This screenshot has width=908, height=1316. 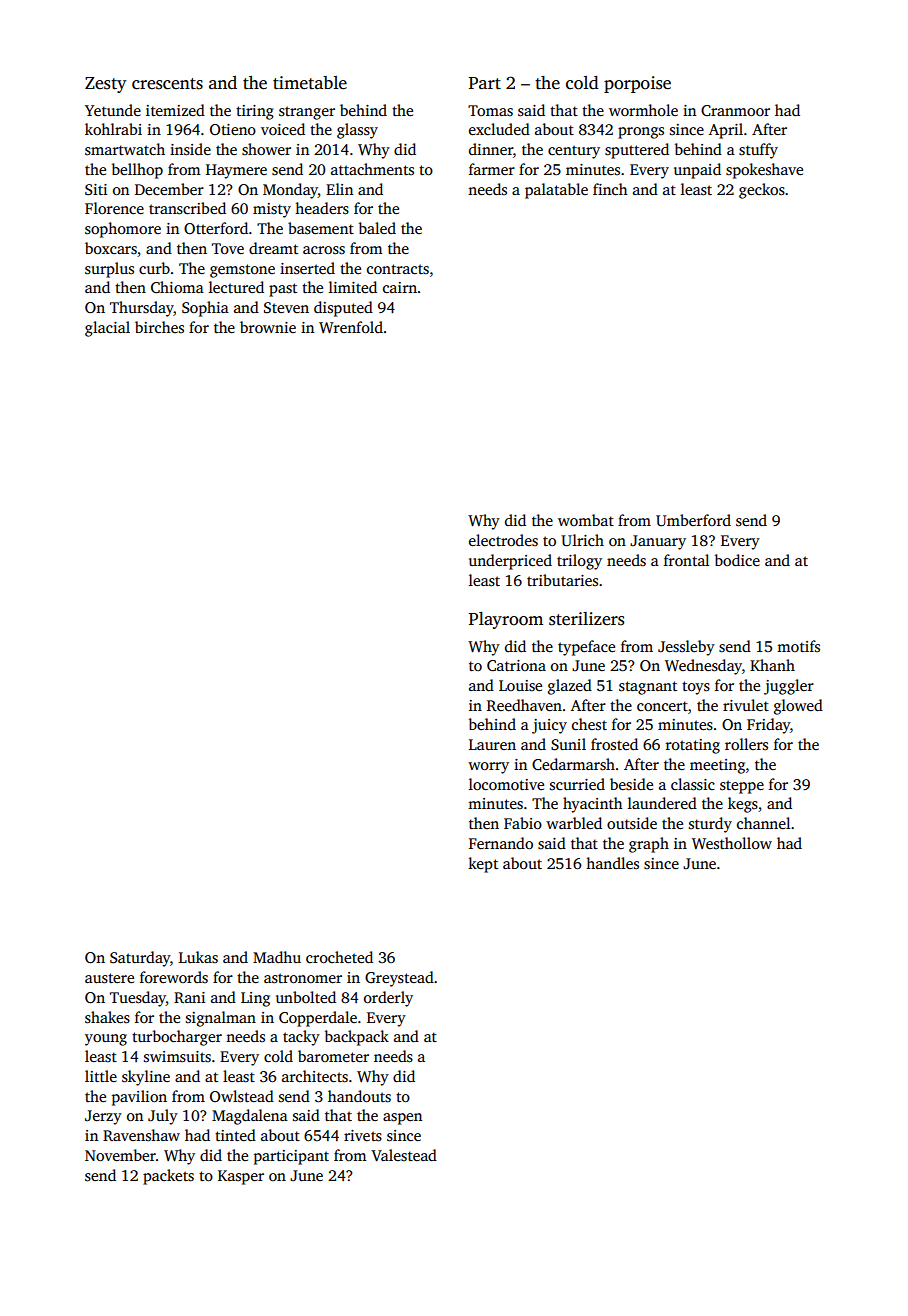 I want to click on architects, so click(x=315, y=1076).
